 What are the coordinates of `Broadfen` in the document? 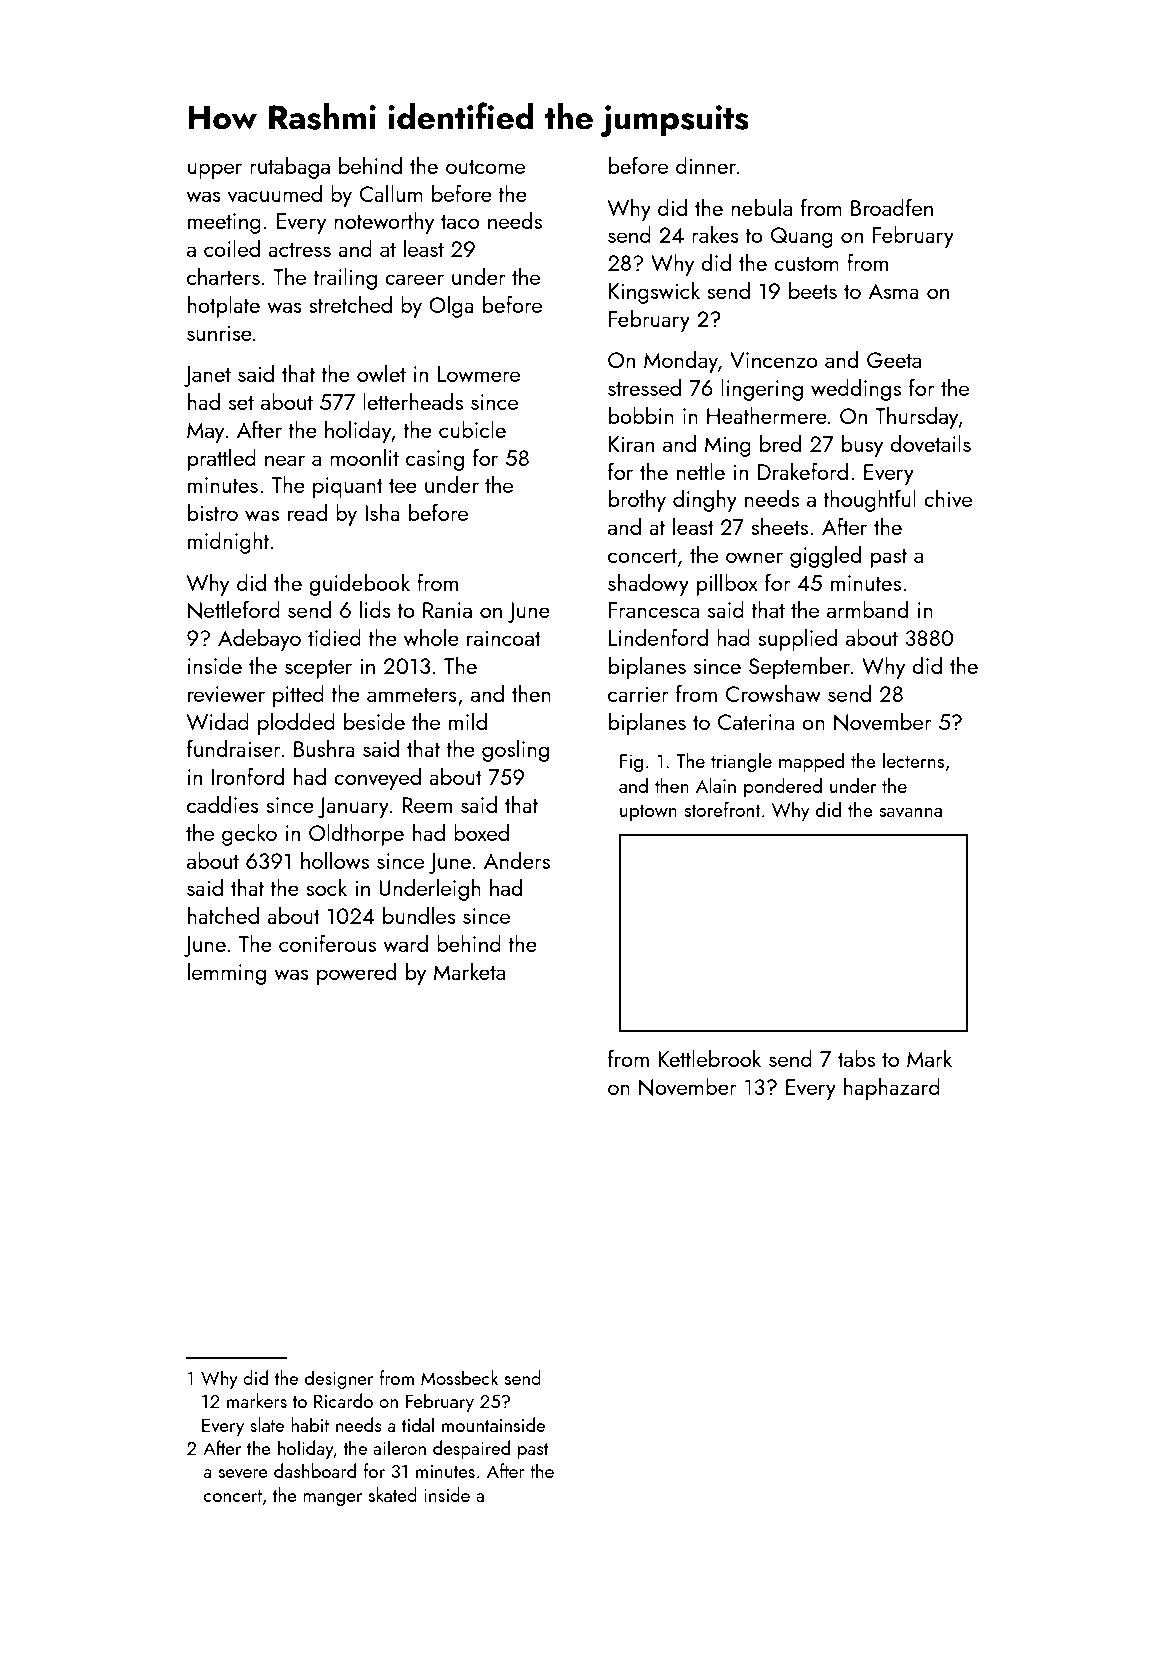 It's located at (892, 207).
